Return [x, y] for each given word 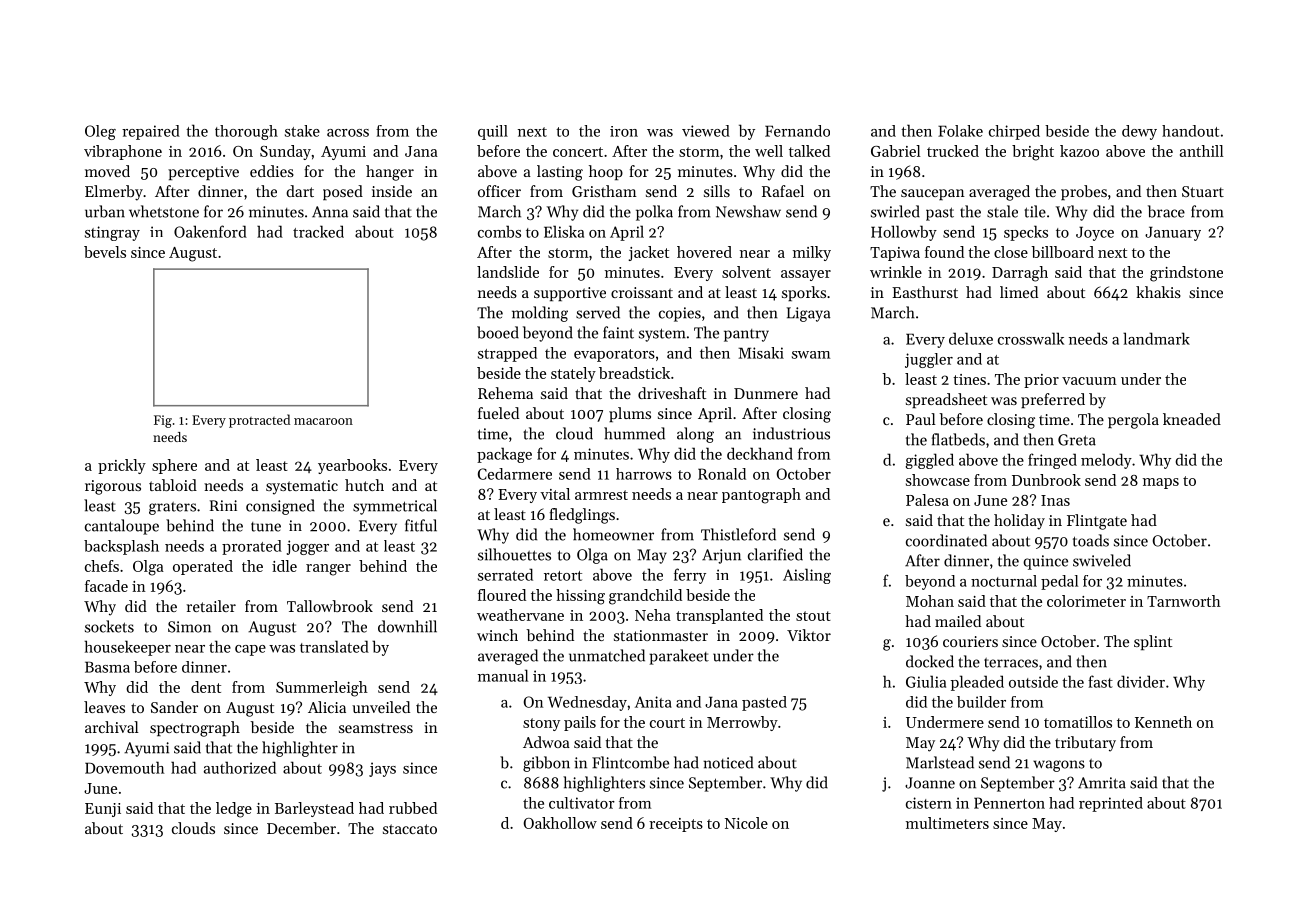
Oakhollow [560, 823]
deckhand [760, 453]
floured [502, 595]
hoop [606, 172]
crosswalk [1031, 338]
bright [1033, 153]
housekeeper [127, 648]
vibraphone [123, 152]
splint [1153, 642]
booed [498, 332]
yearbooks [352, 466]
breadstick [634, 373]
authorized [240, 767]
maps [1161, 483]
